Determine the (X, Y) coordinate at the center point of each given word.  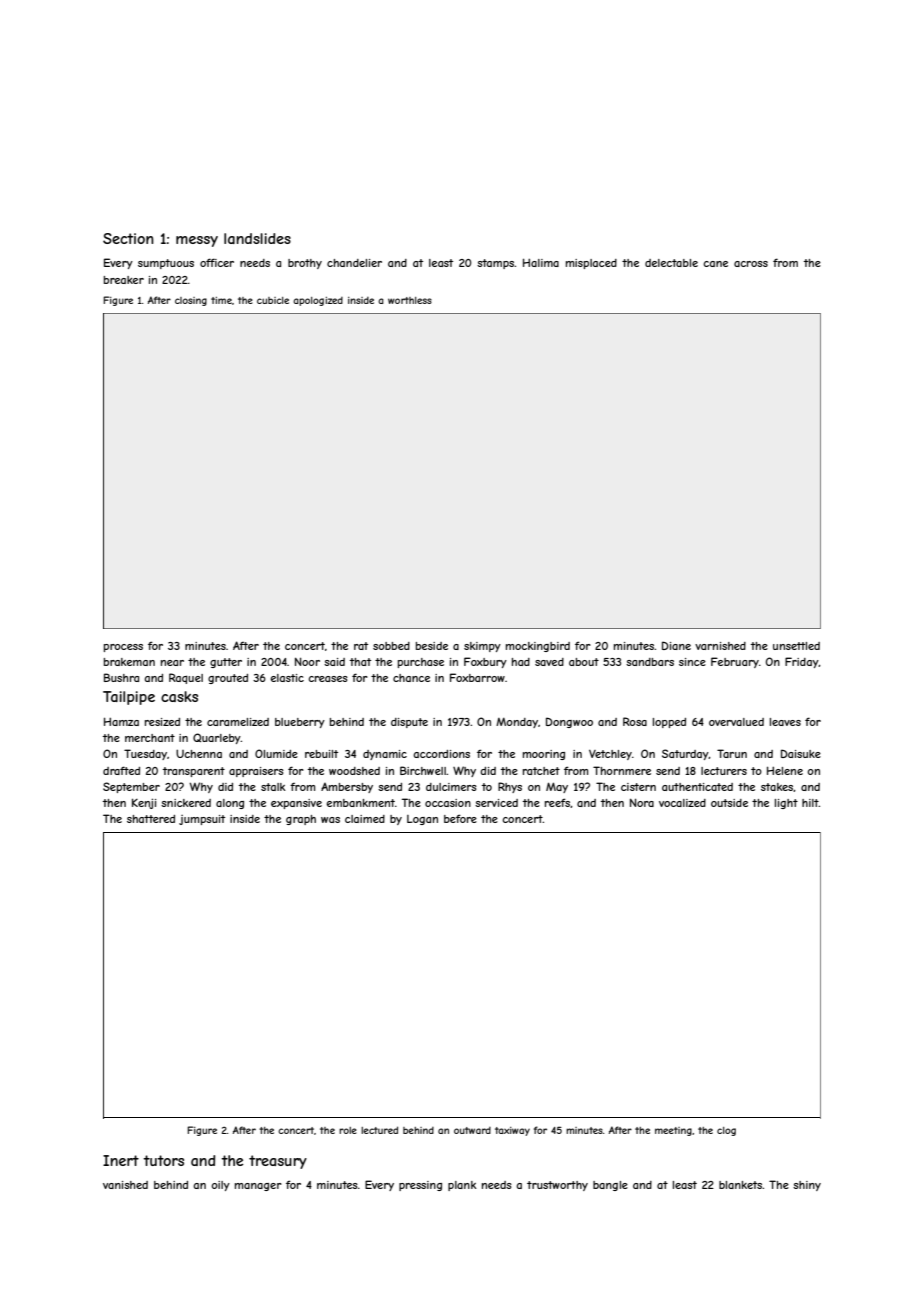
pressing (420, 1186)
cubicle (273, 300)
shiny (807, 1186)
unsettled (796, 646)
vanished (125, 1185)
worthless (410, 300)
